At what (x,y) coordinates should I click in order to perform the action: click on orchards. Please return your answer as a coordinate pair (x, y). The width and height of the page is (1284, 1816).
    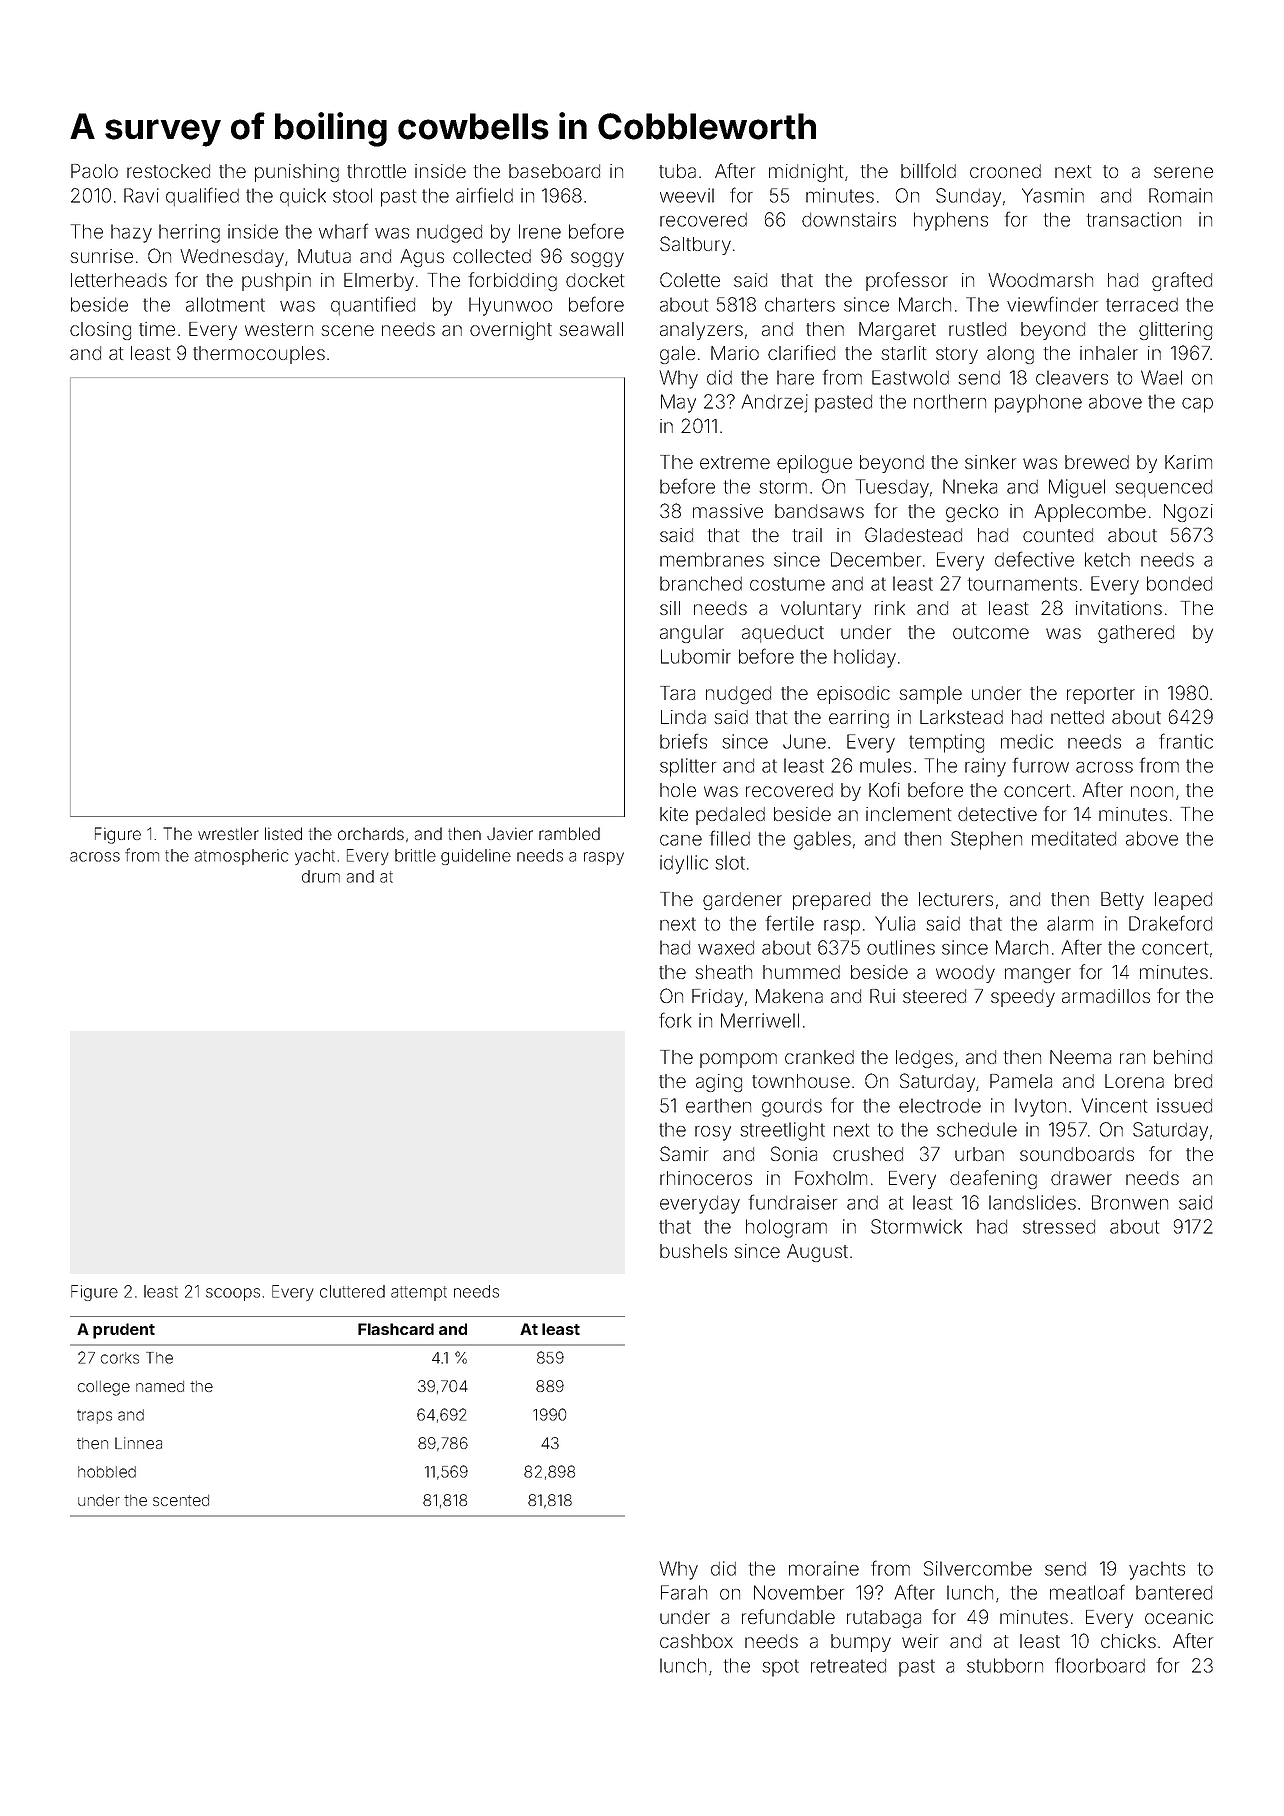
    Looking at the image, I should click on (371, 833).
